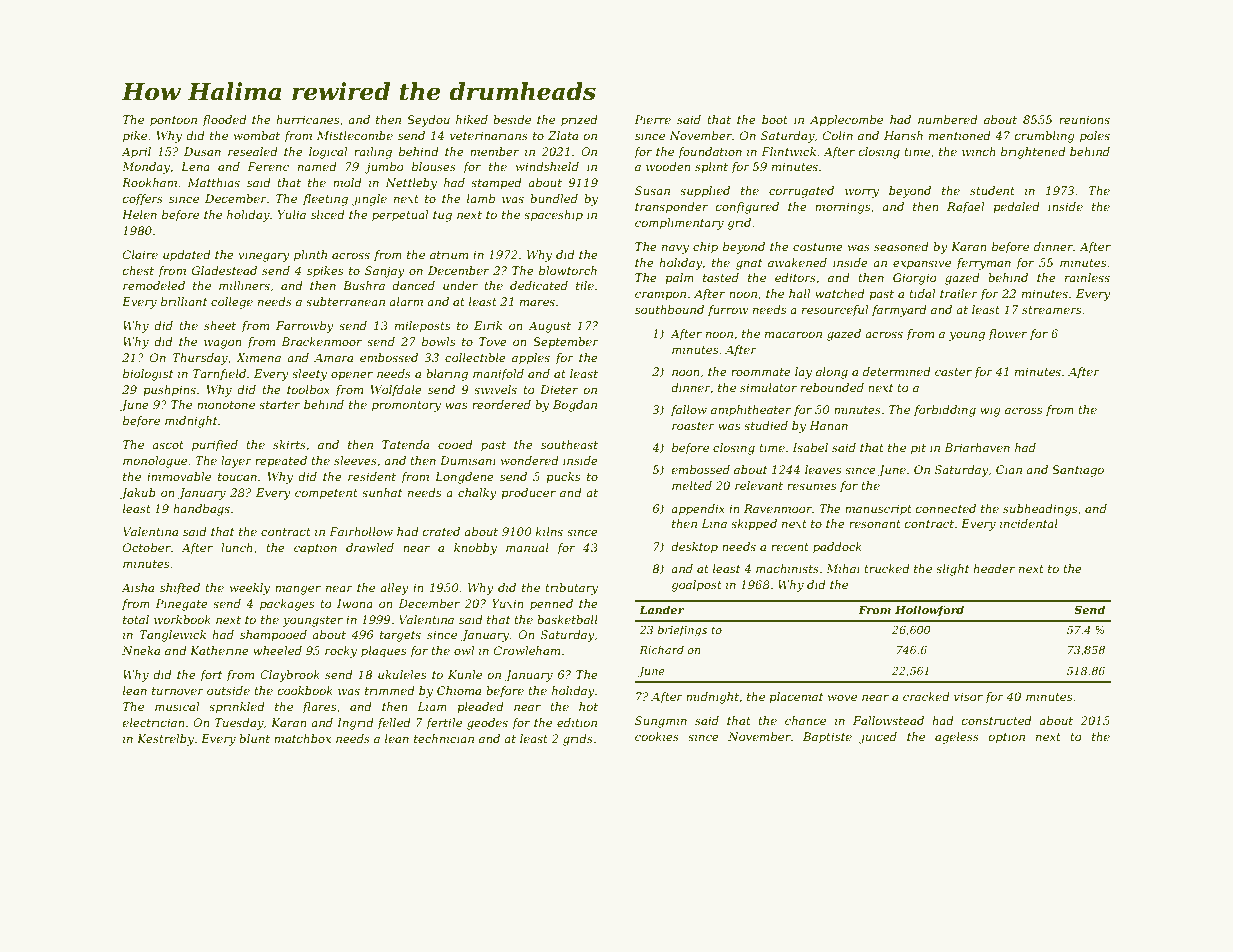  I want to click on header, so click(994, 568).
